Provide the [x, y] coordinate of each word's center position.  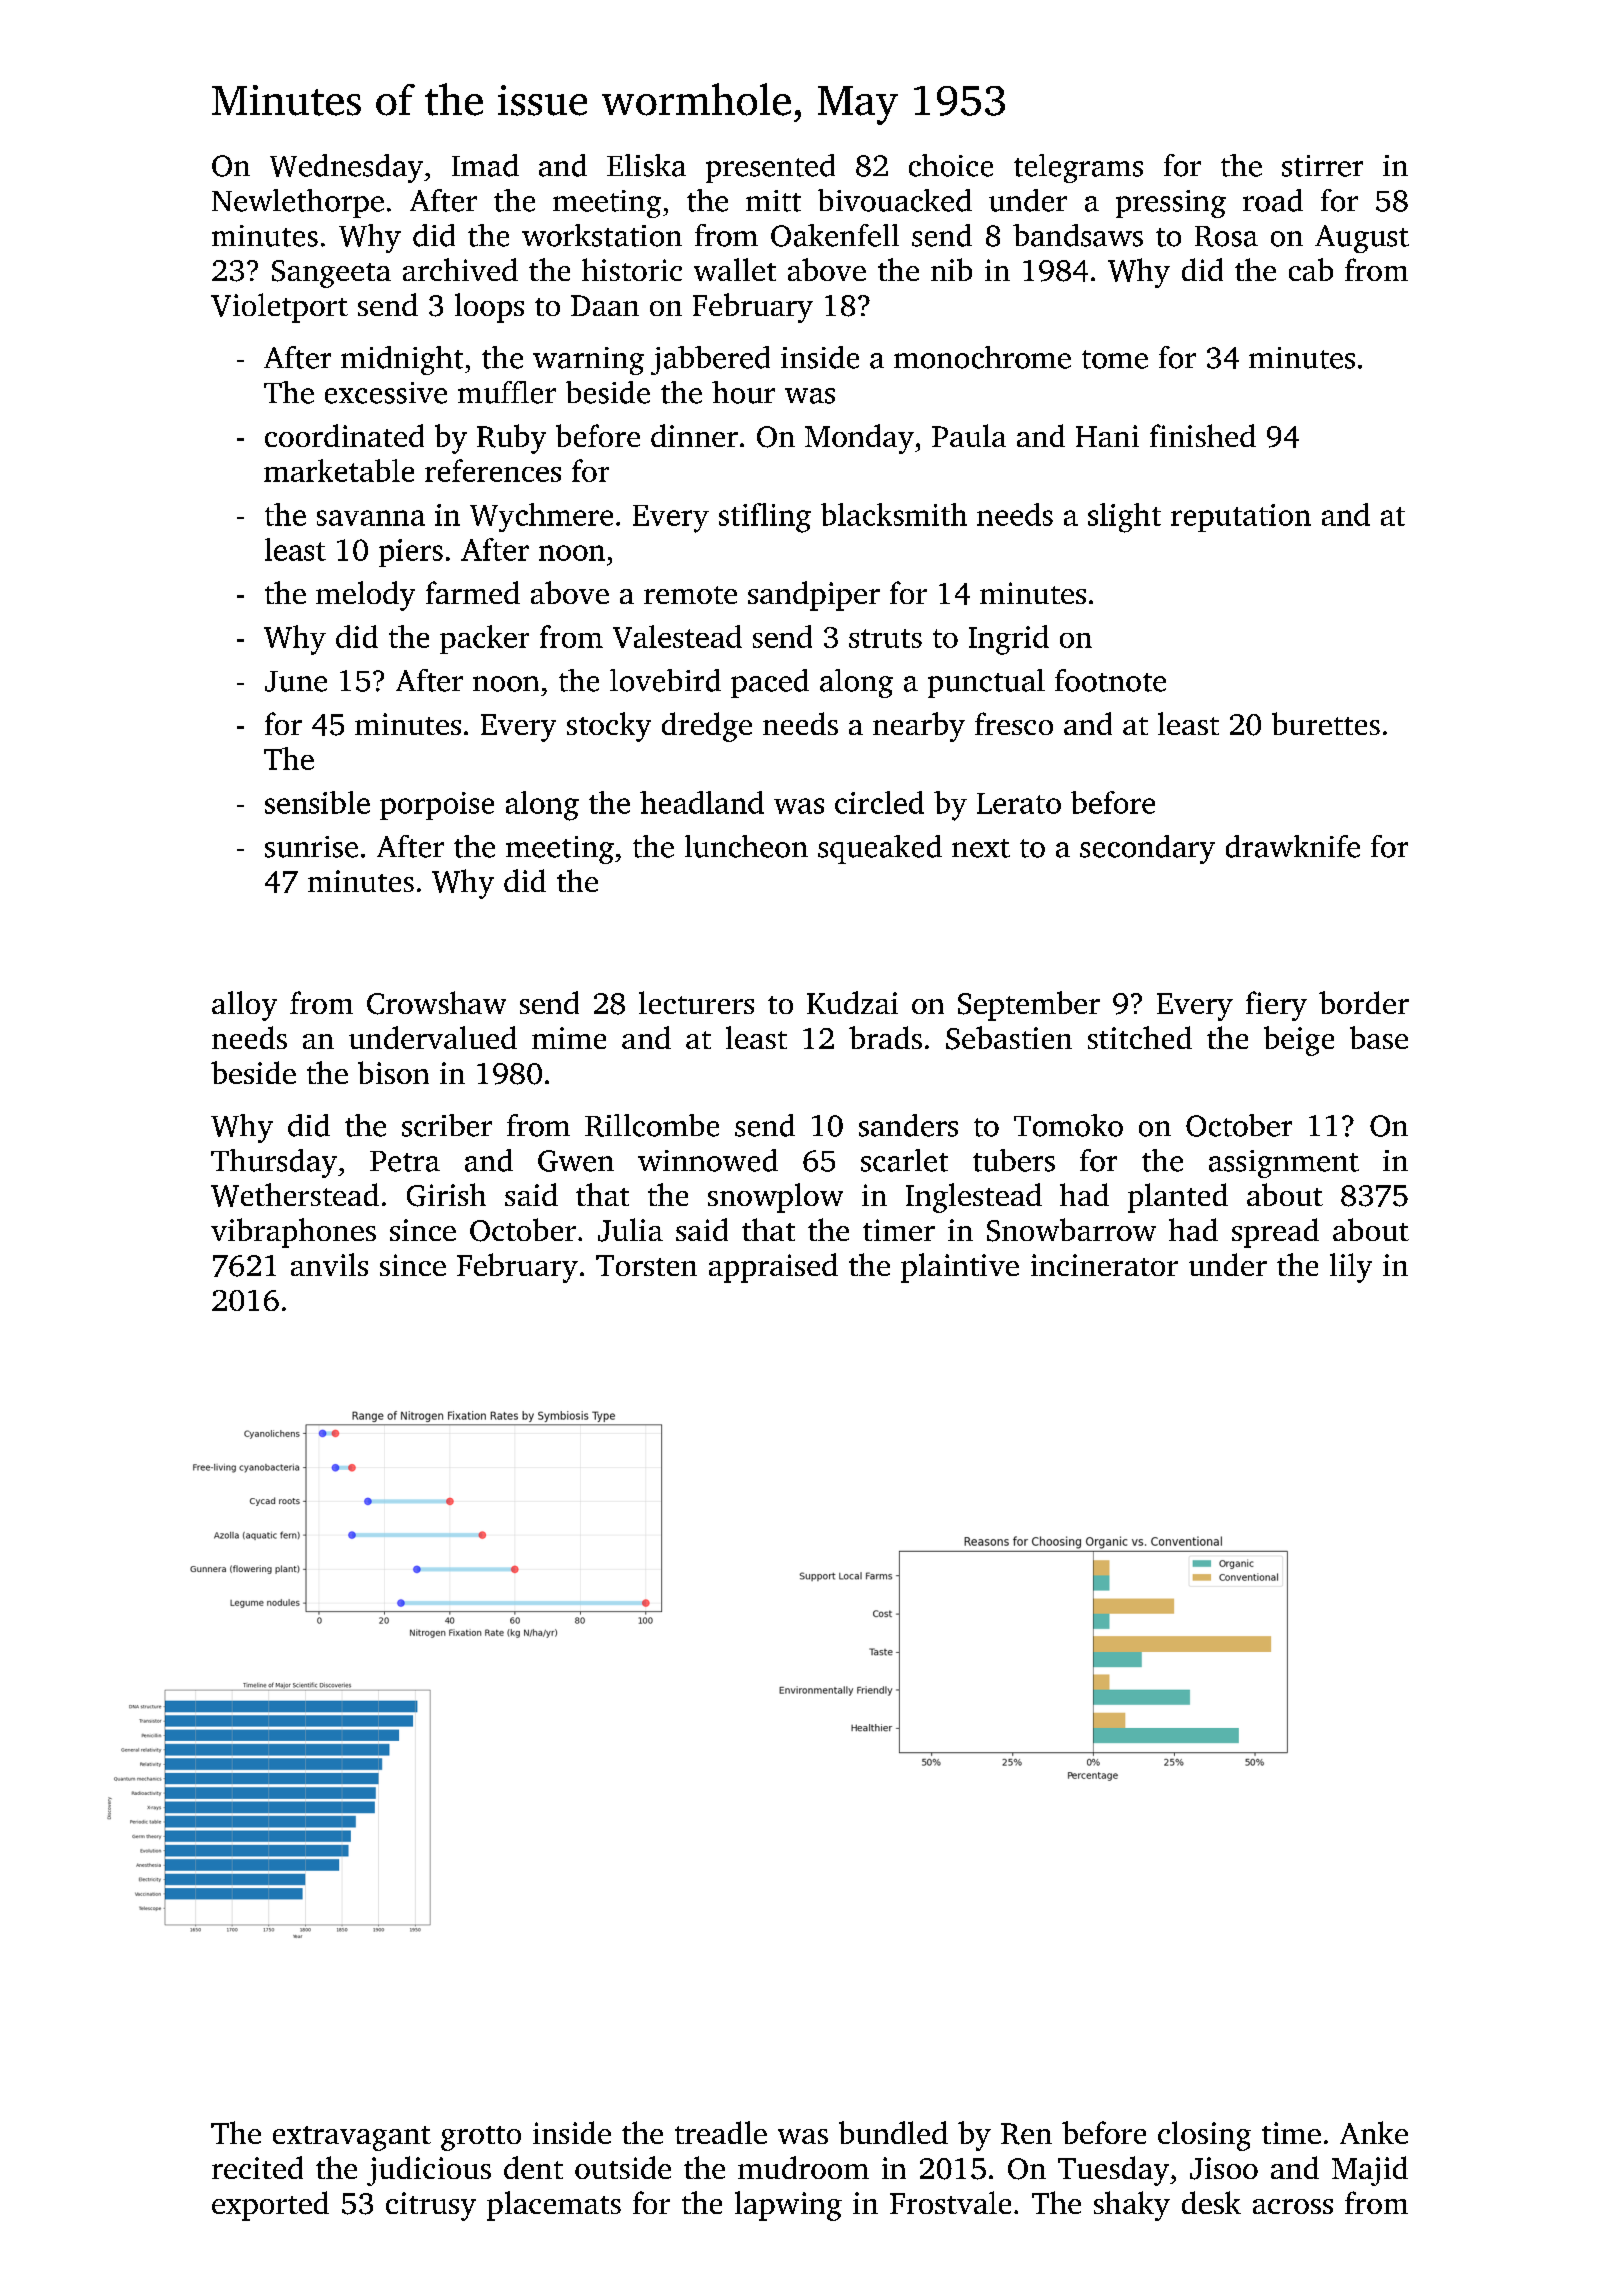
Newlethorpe [298, 203]
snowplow [775, 1198]
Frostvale [950, 2202]
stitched [1140, 1037]
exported [270, 2206]
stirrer [1322, 166]
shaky [1132, 2206]
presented [770, 168]
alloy [244, 1006]
